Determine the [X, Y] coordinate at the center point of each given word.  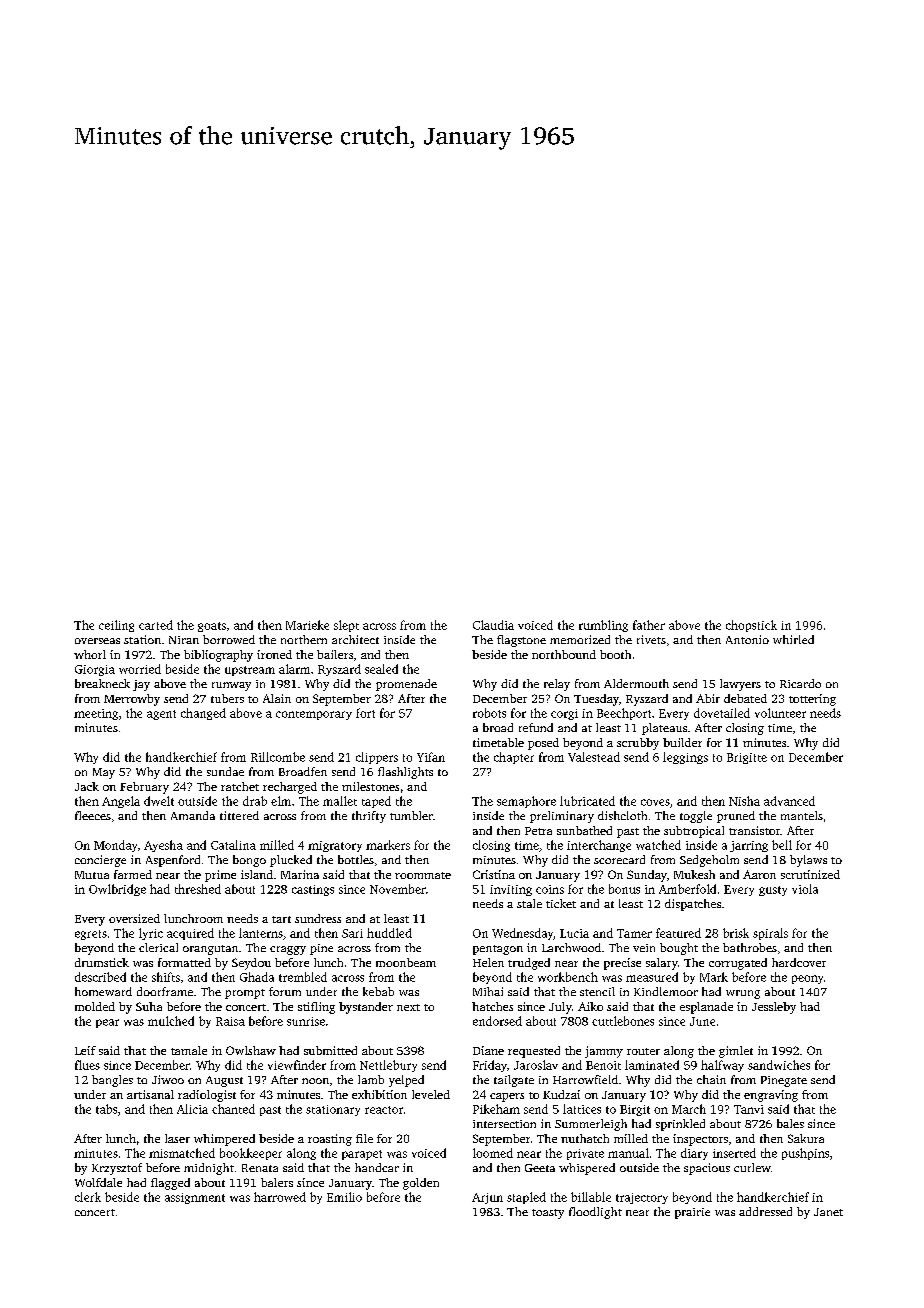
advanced [789, 801]
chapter [514, 758]
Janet [828, 1212]
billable [591, 1197]
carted [156, 625]
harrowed [280, 1197]
